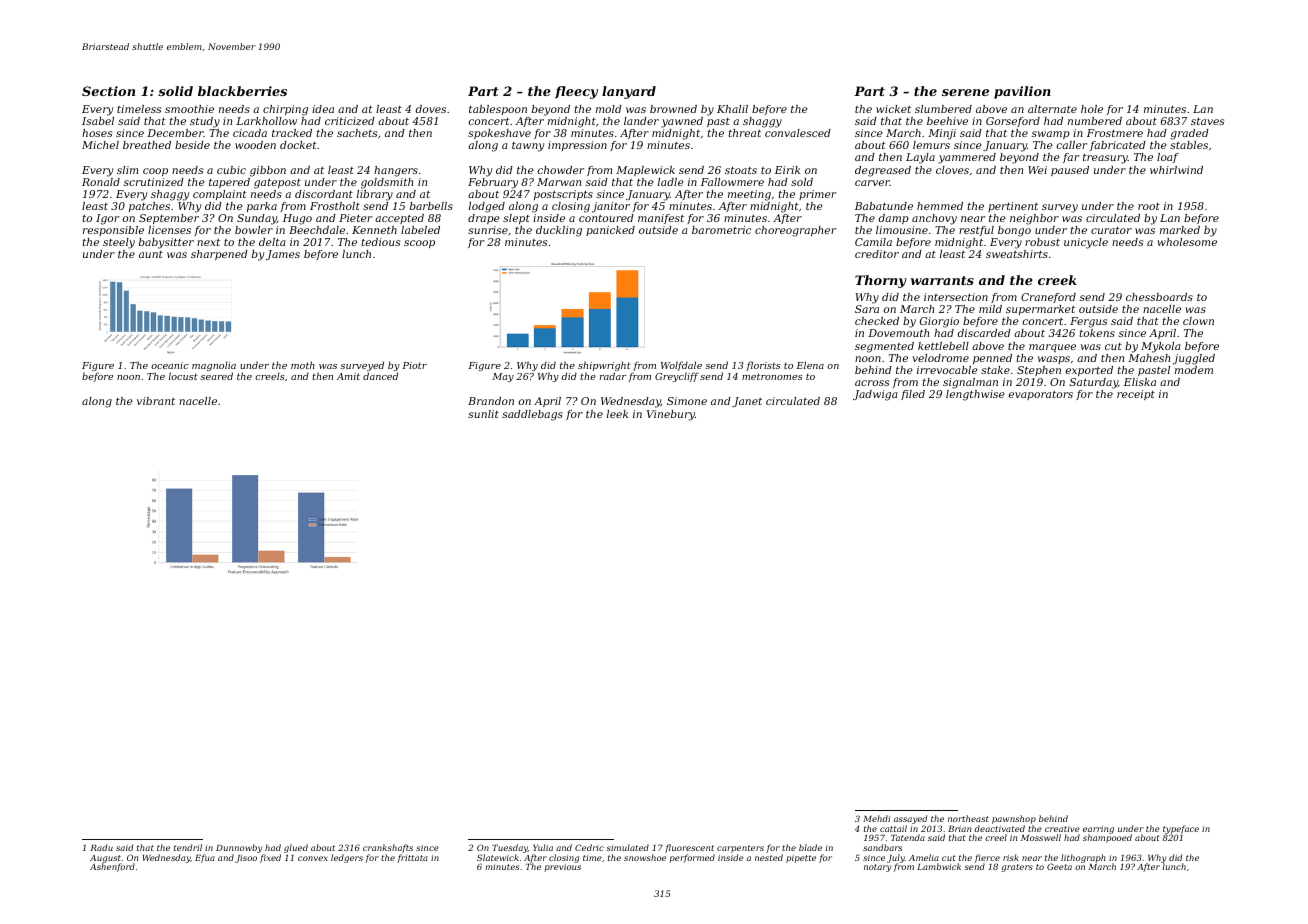  What do you see at coordinates (1040, 310) in the document?
I see `supermarket` at bounding box center [1040, 310].
